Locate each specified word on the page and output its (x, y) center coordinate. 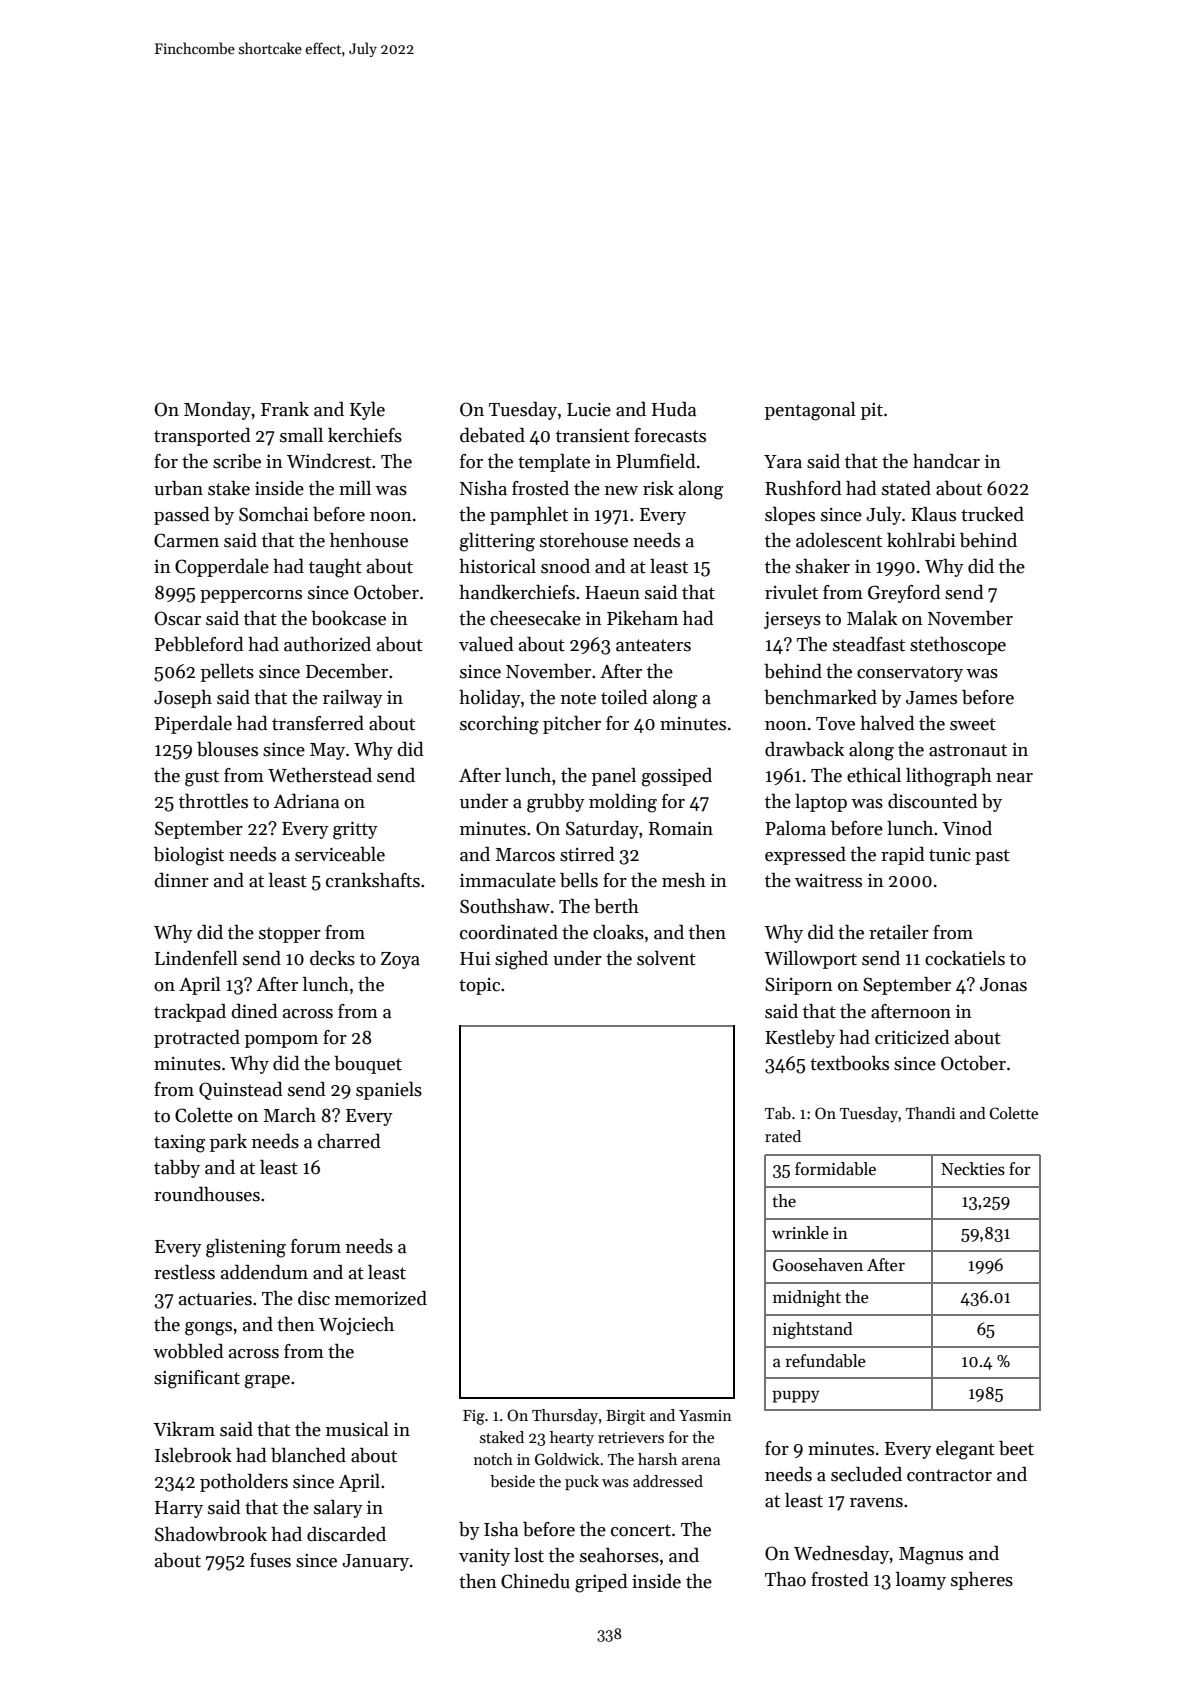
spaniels (389, 1091)
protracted (197, 1039)
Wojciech (356, 1326)
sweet (973, 724)
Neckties (973, 1169)
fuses (270, 1560)
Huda (674, 409)
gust (202, 778)
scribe (237, 461)
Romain (681, 828)
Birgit (625, 1417)
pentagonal (810, 411)
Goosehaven (818, 1265)
